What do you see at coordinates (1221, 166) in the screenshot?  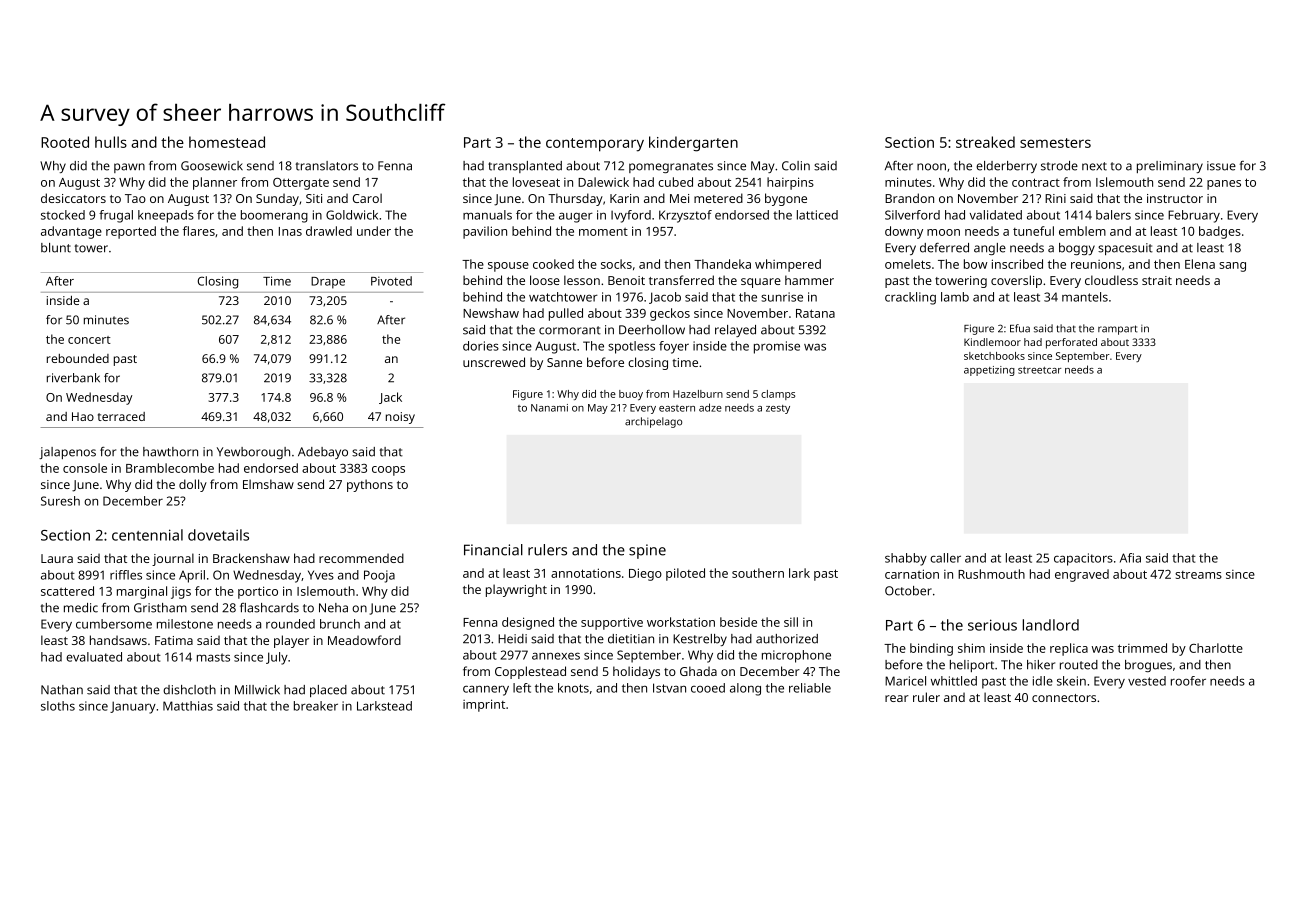 I see `issue` at bounding box center [1221, 166].
